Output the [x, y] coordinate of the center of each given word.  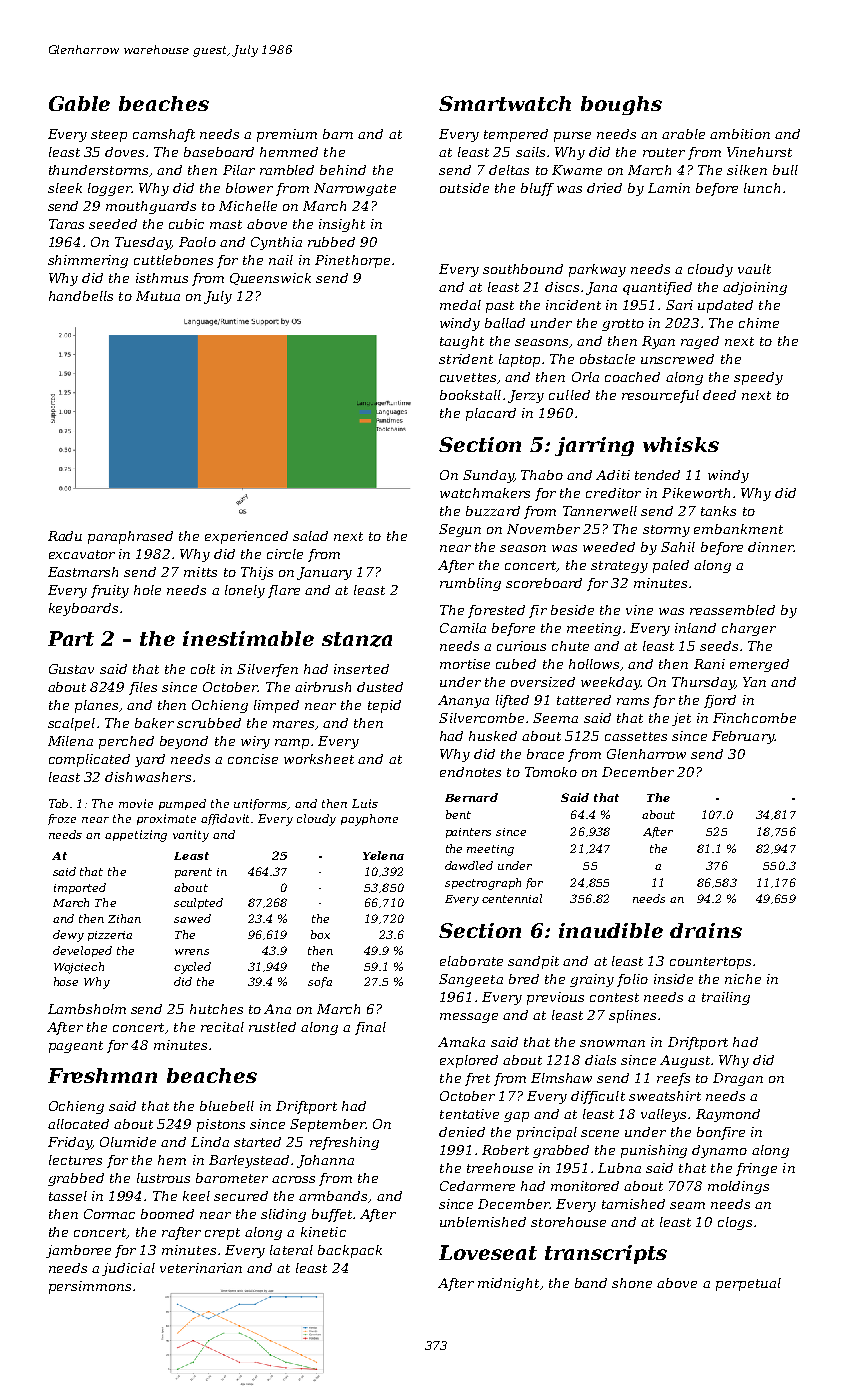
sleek [65, 188]
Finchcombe [754, 718]
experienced [246, 537]
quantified [657, 288]
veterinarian [201, 1268]
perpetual [748, 1284]
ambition [740, 134]
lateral [291, 1250]
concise [253, 759]
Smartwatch [505, 103]
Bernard [471, 797]
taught [462, 342]
